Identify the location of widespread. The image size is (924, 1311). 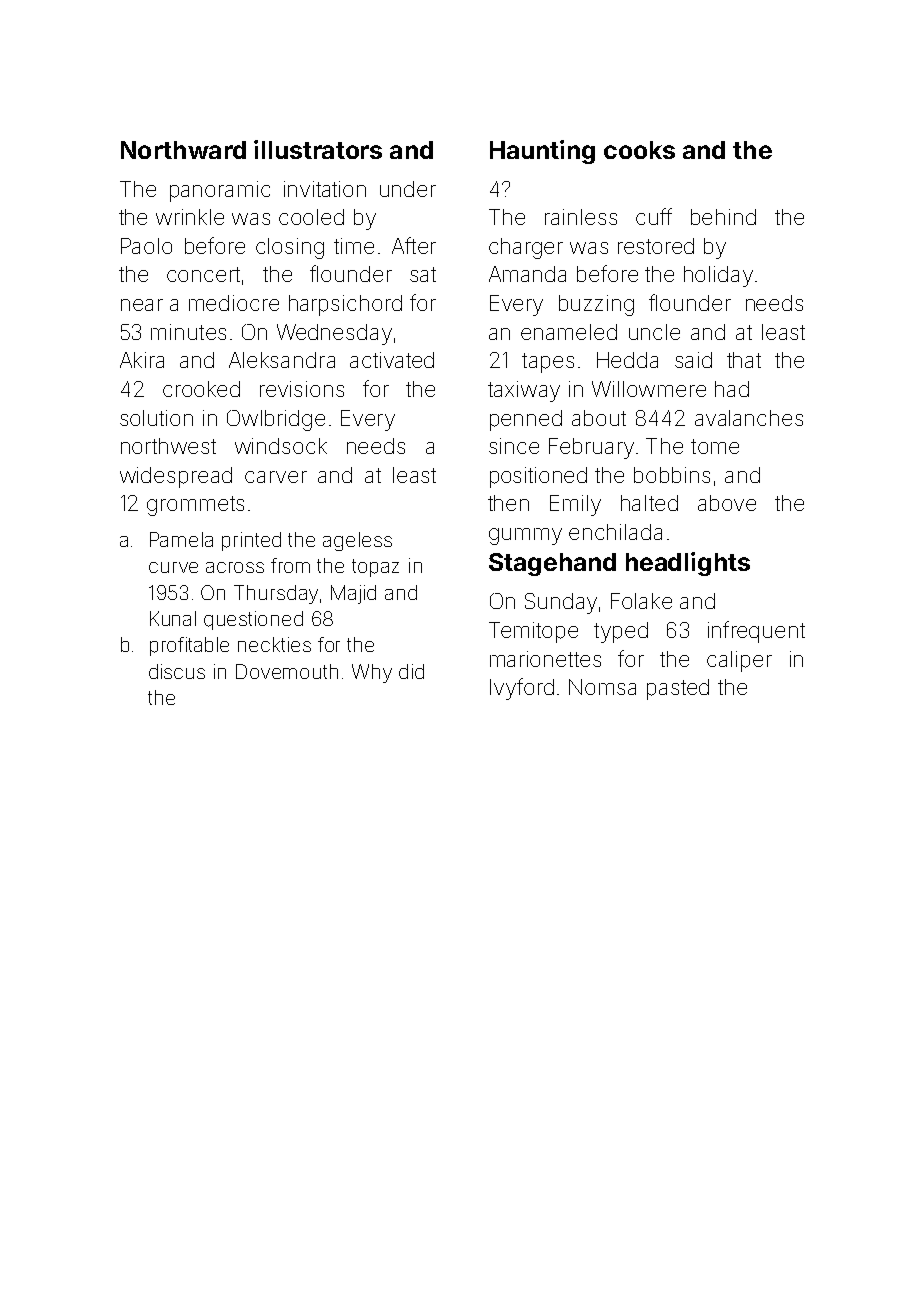
(176, 477).
